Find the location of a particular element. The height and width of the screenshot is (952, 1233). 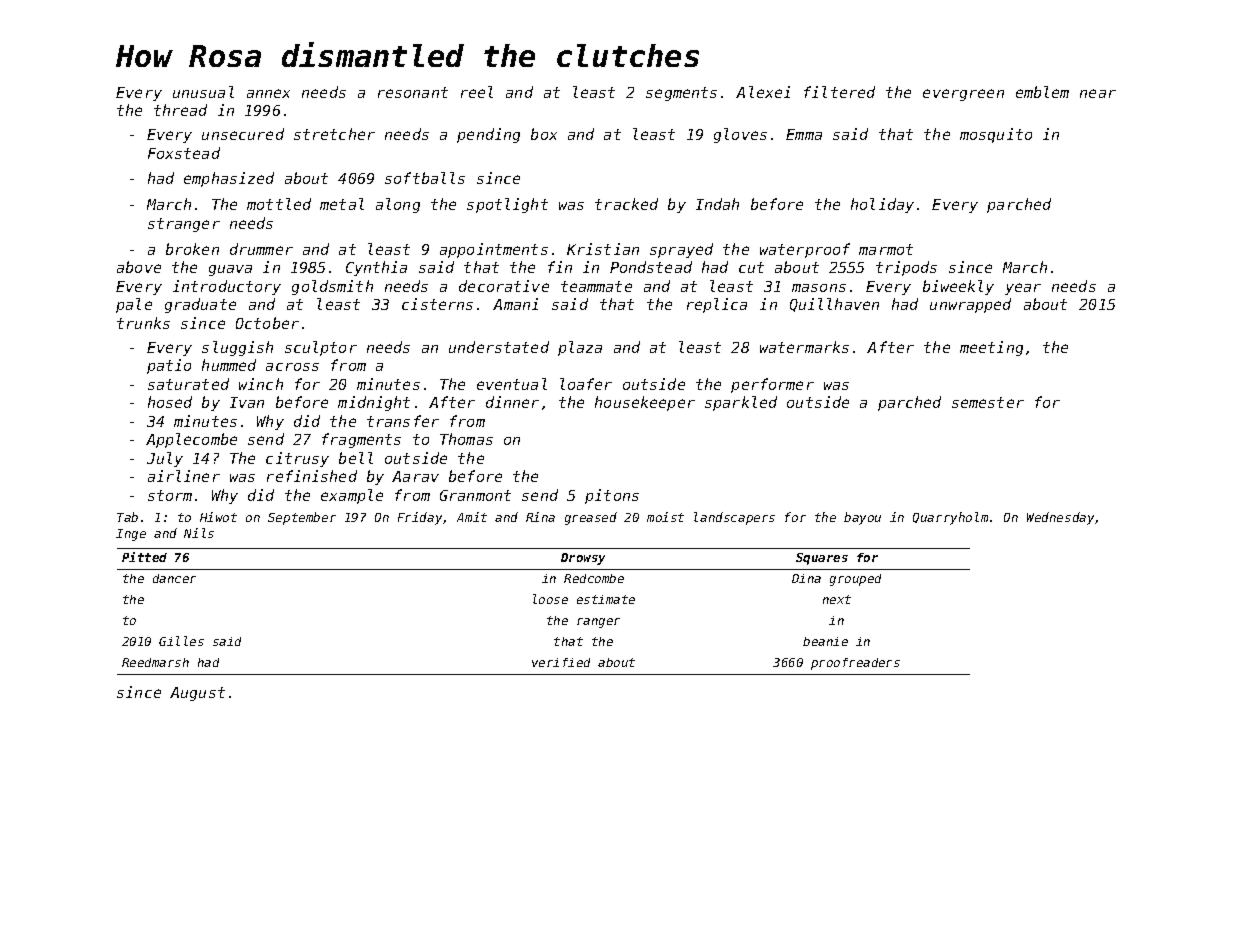

semester is located at coordinates (988, 402).
